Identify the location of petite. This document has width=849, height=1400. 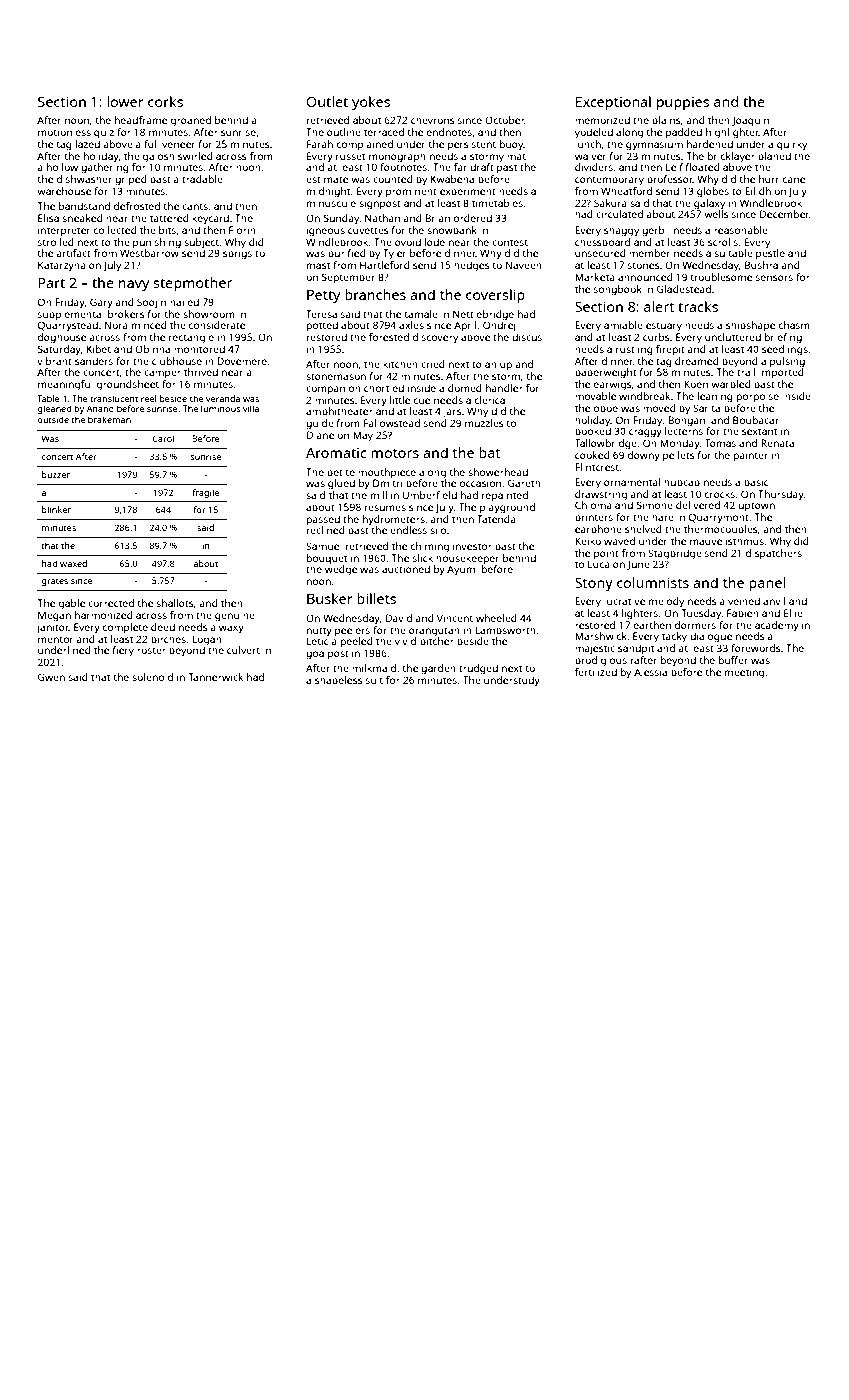
(341, 473).
